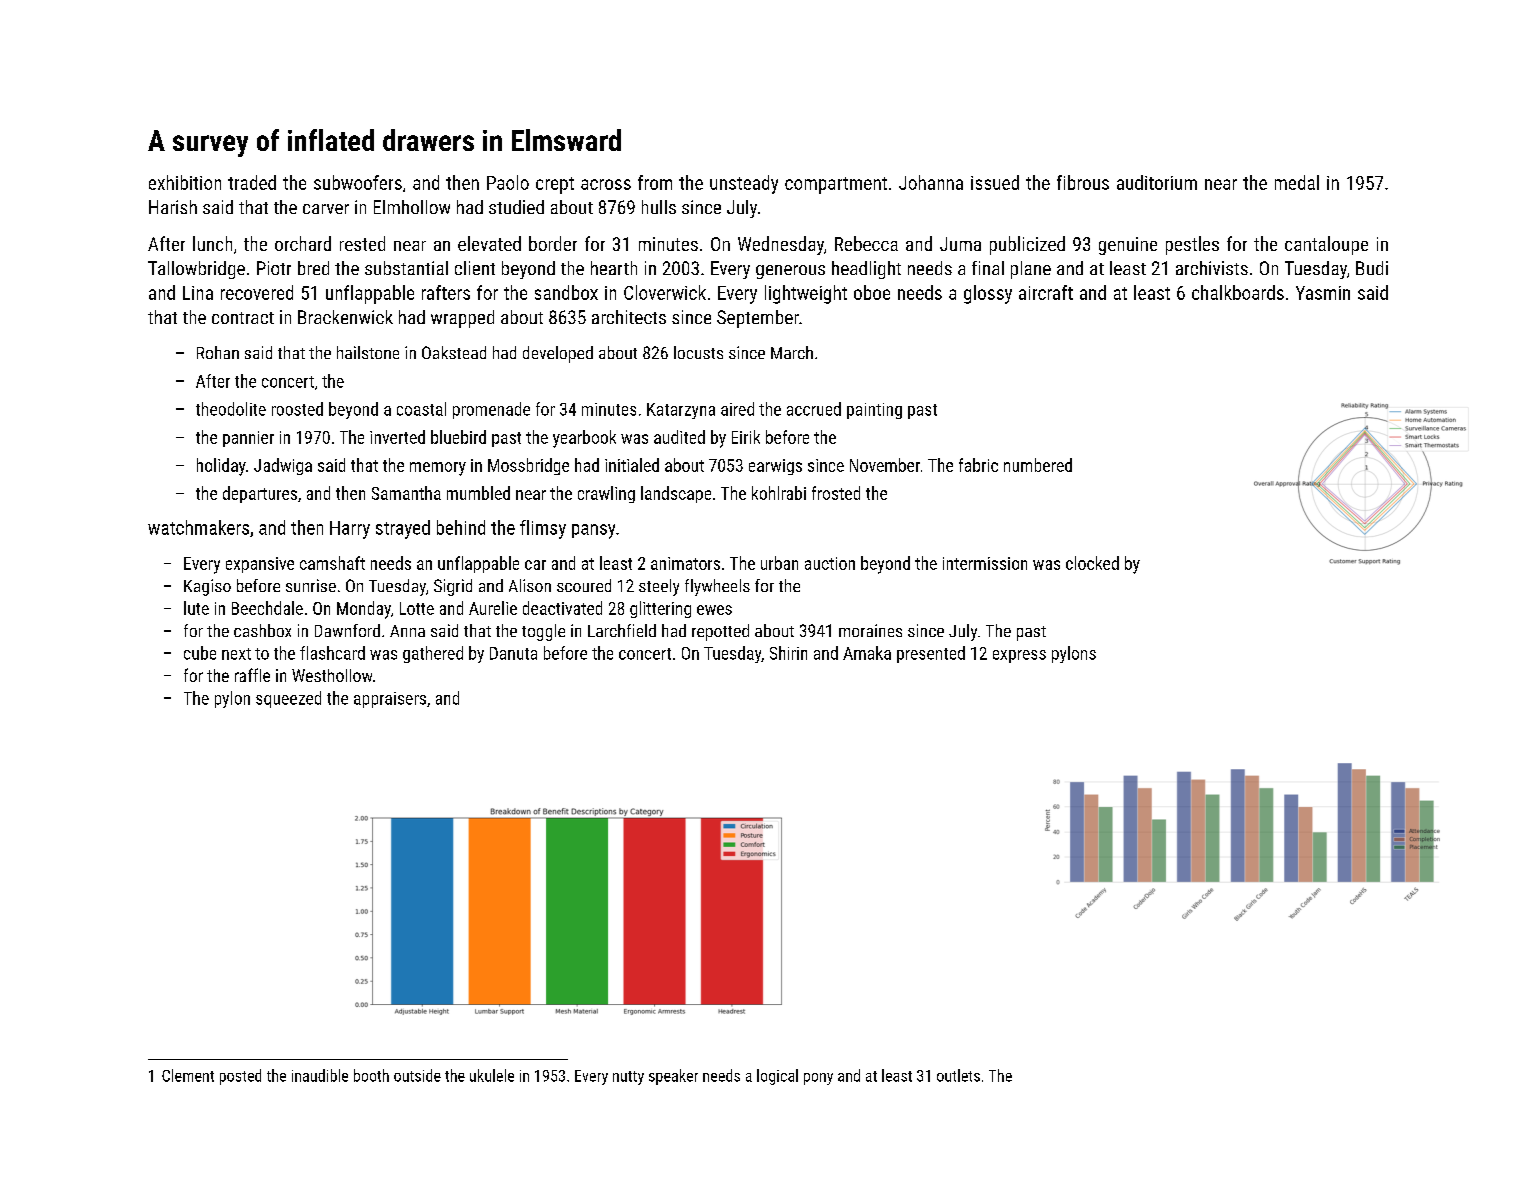  What do you see at coordinates (584, 585) in the image?
I see `scoured` at bounding box center [584, 585].
